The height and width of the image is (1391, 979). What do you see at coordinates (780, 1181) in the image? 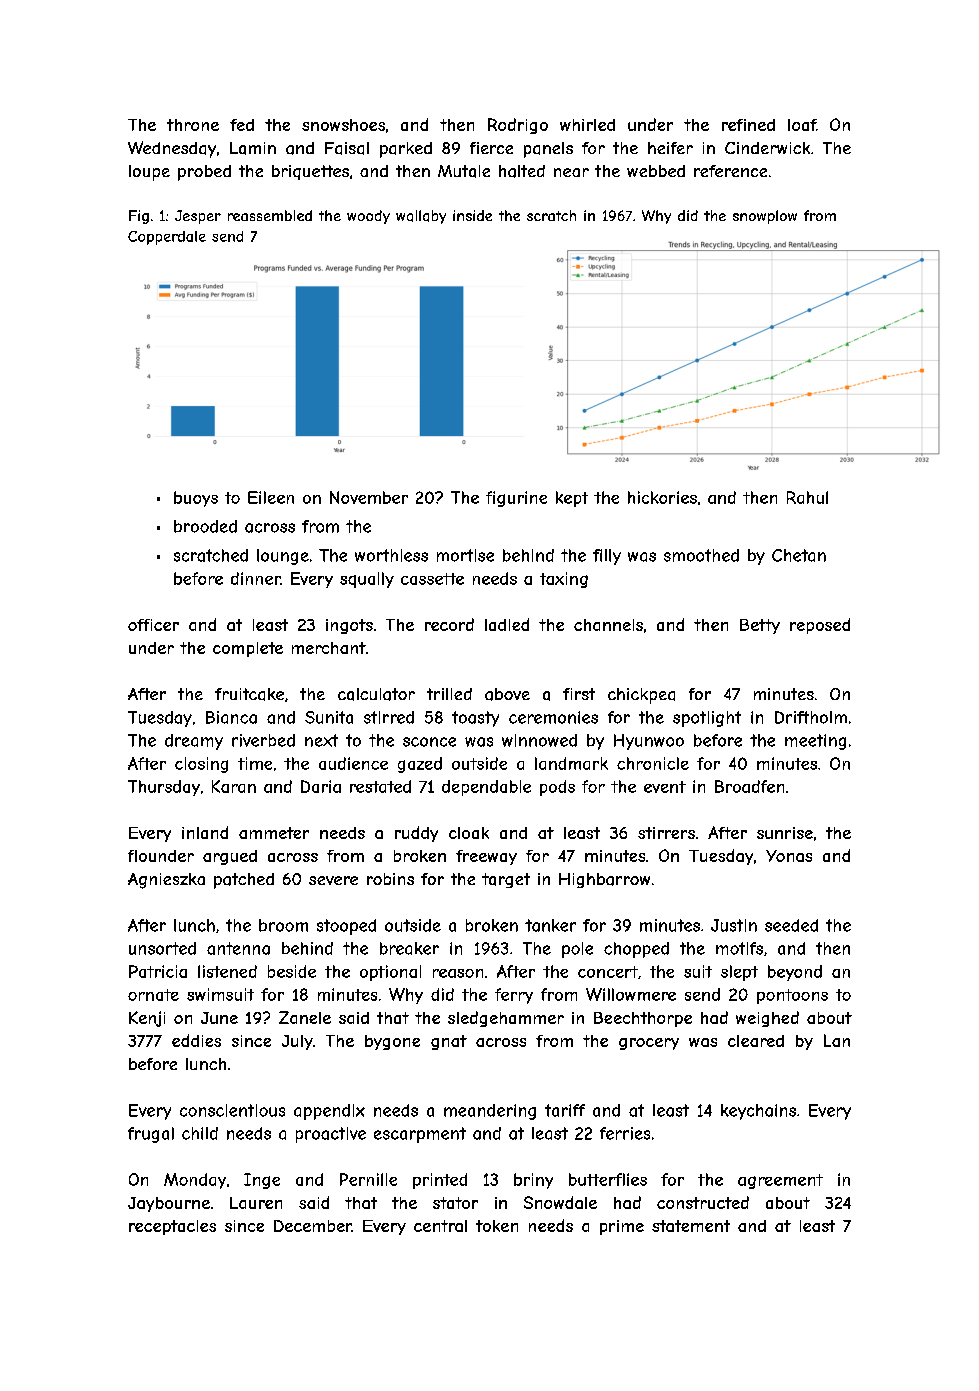
I see `agreement` at bounding box center [780, 1181].
